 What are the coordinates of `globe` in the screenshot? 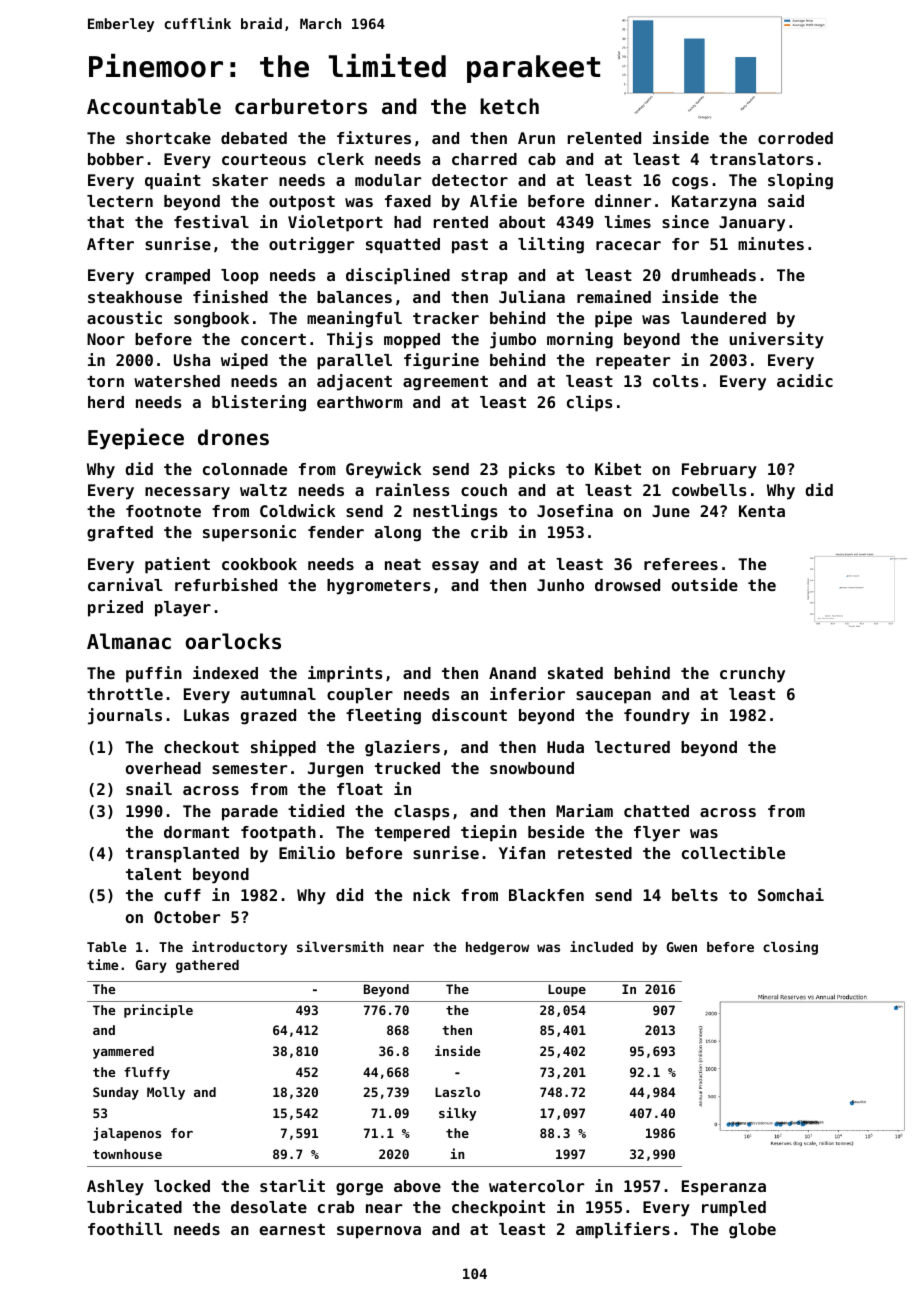 It's located at (752, 1231).
